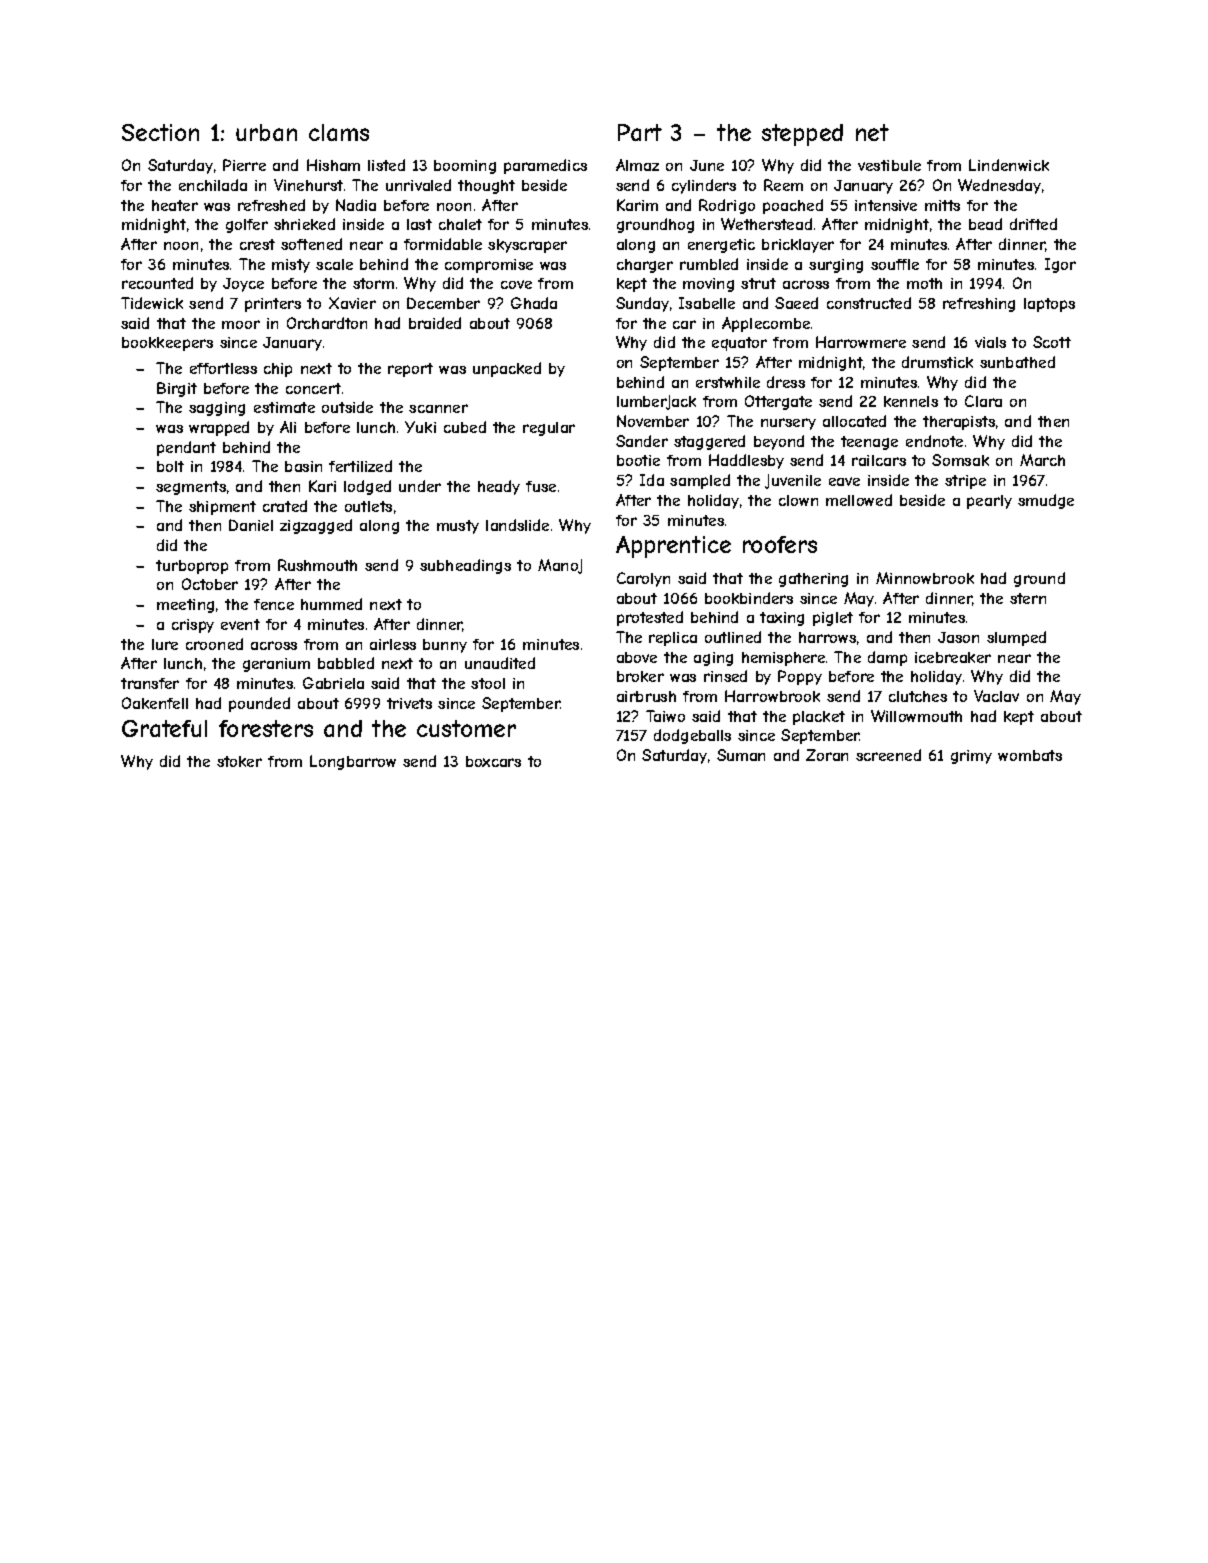 The image size is (1208, 1563). I want to click on roofers, so click(780, 544).
